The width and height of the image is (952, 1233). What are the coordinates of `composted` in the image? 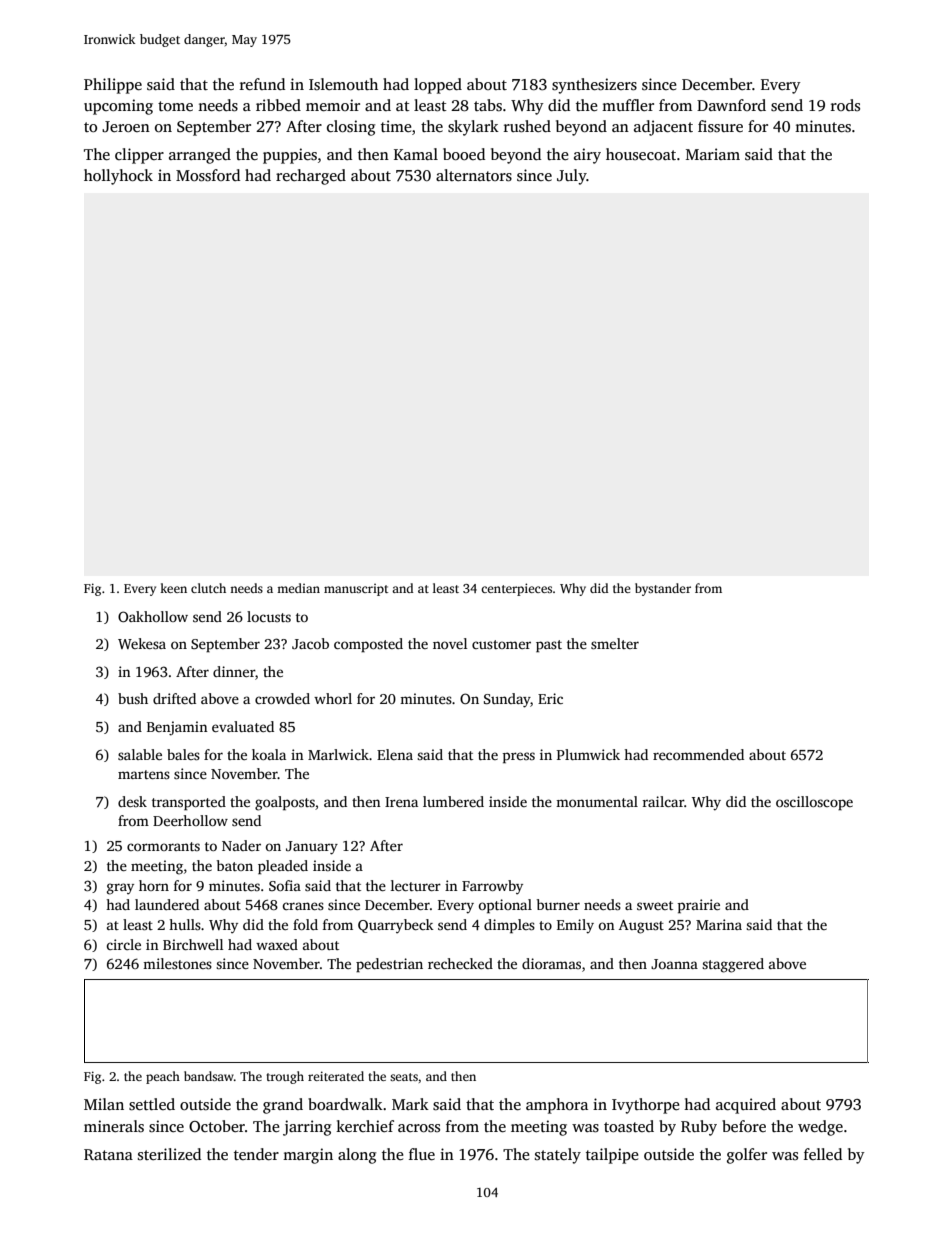 It's located at (368, 645).
